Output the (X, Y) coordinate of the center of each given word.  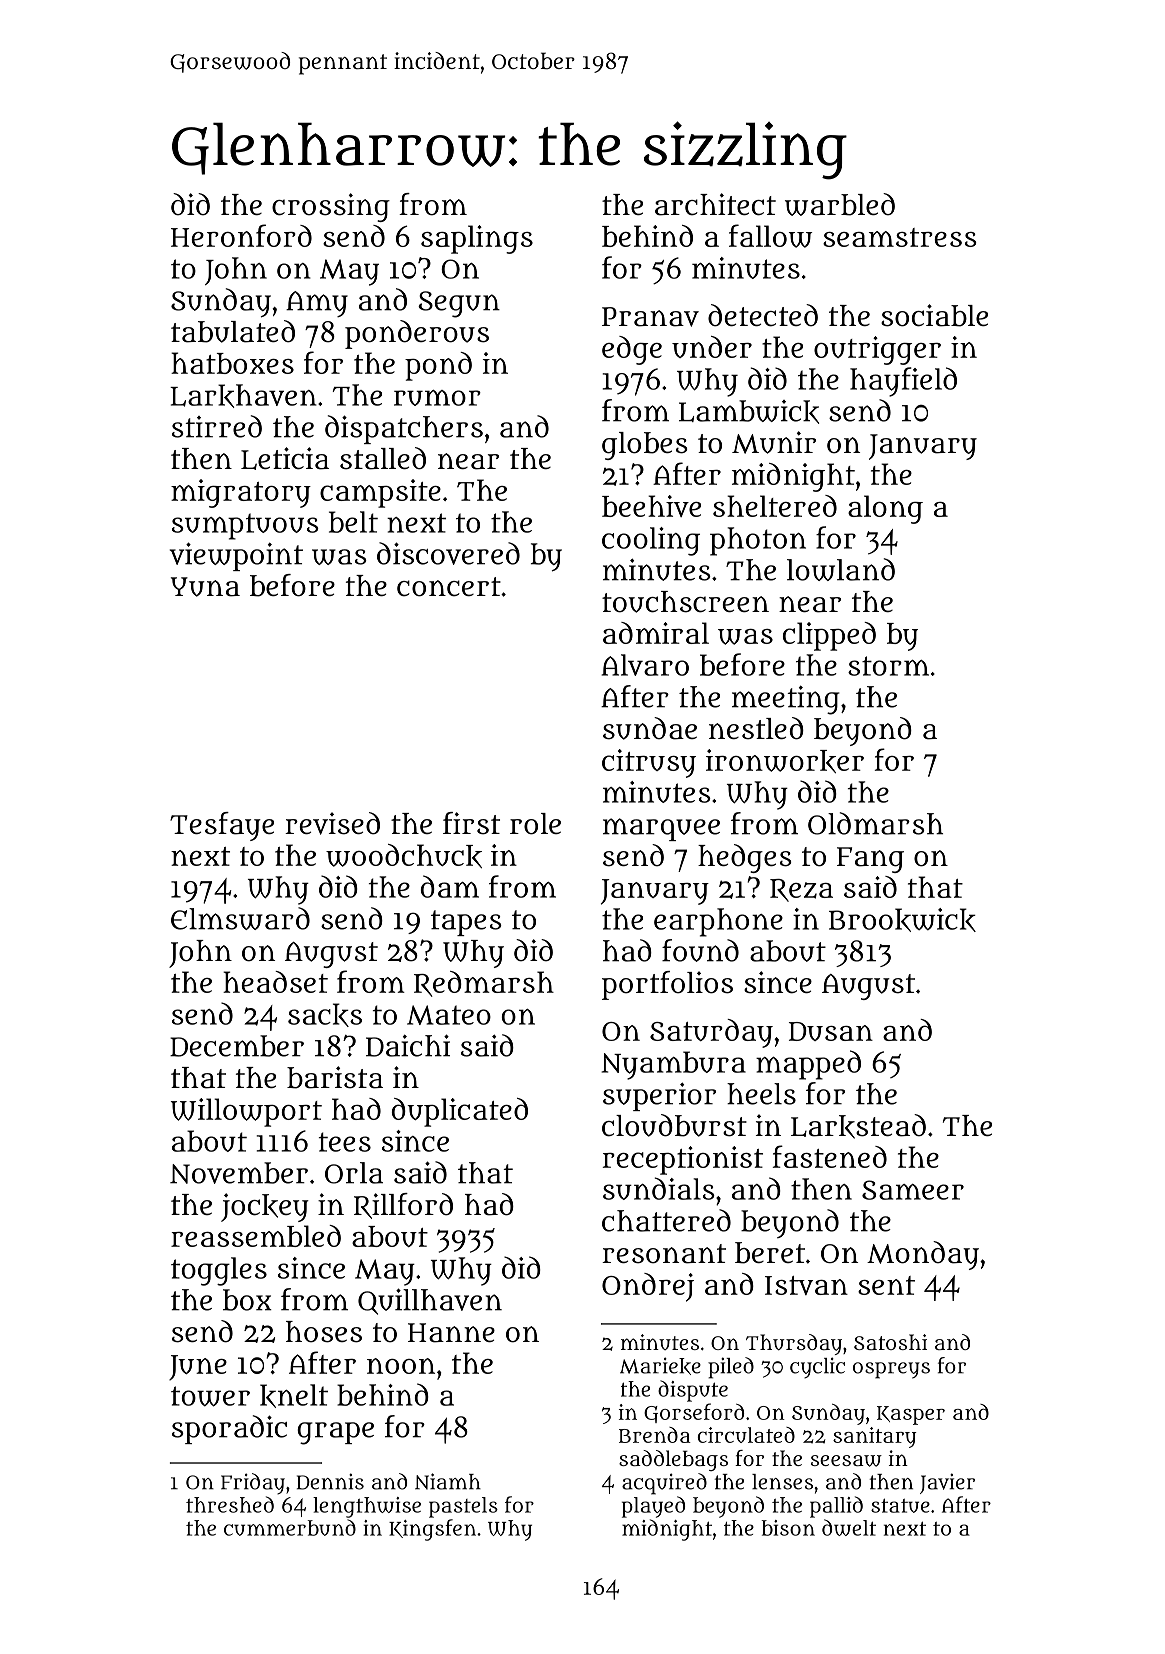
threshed (230, 1504)
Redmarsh (484, 984)
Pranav (650, 317)
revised (332, 823)
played (653, 1507)
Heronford (241, 235)
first (471, 823)
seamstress (900, 237)
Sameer (913, 1190)
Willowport (246, 1112)
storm (888, 666)
